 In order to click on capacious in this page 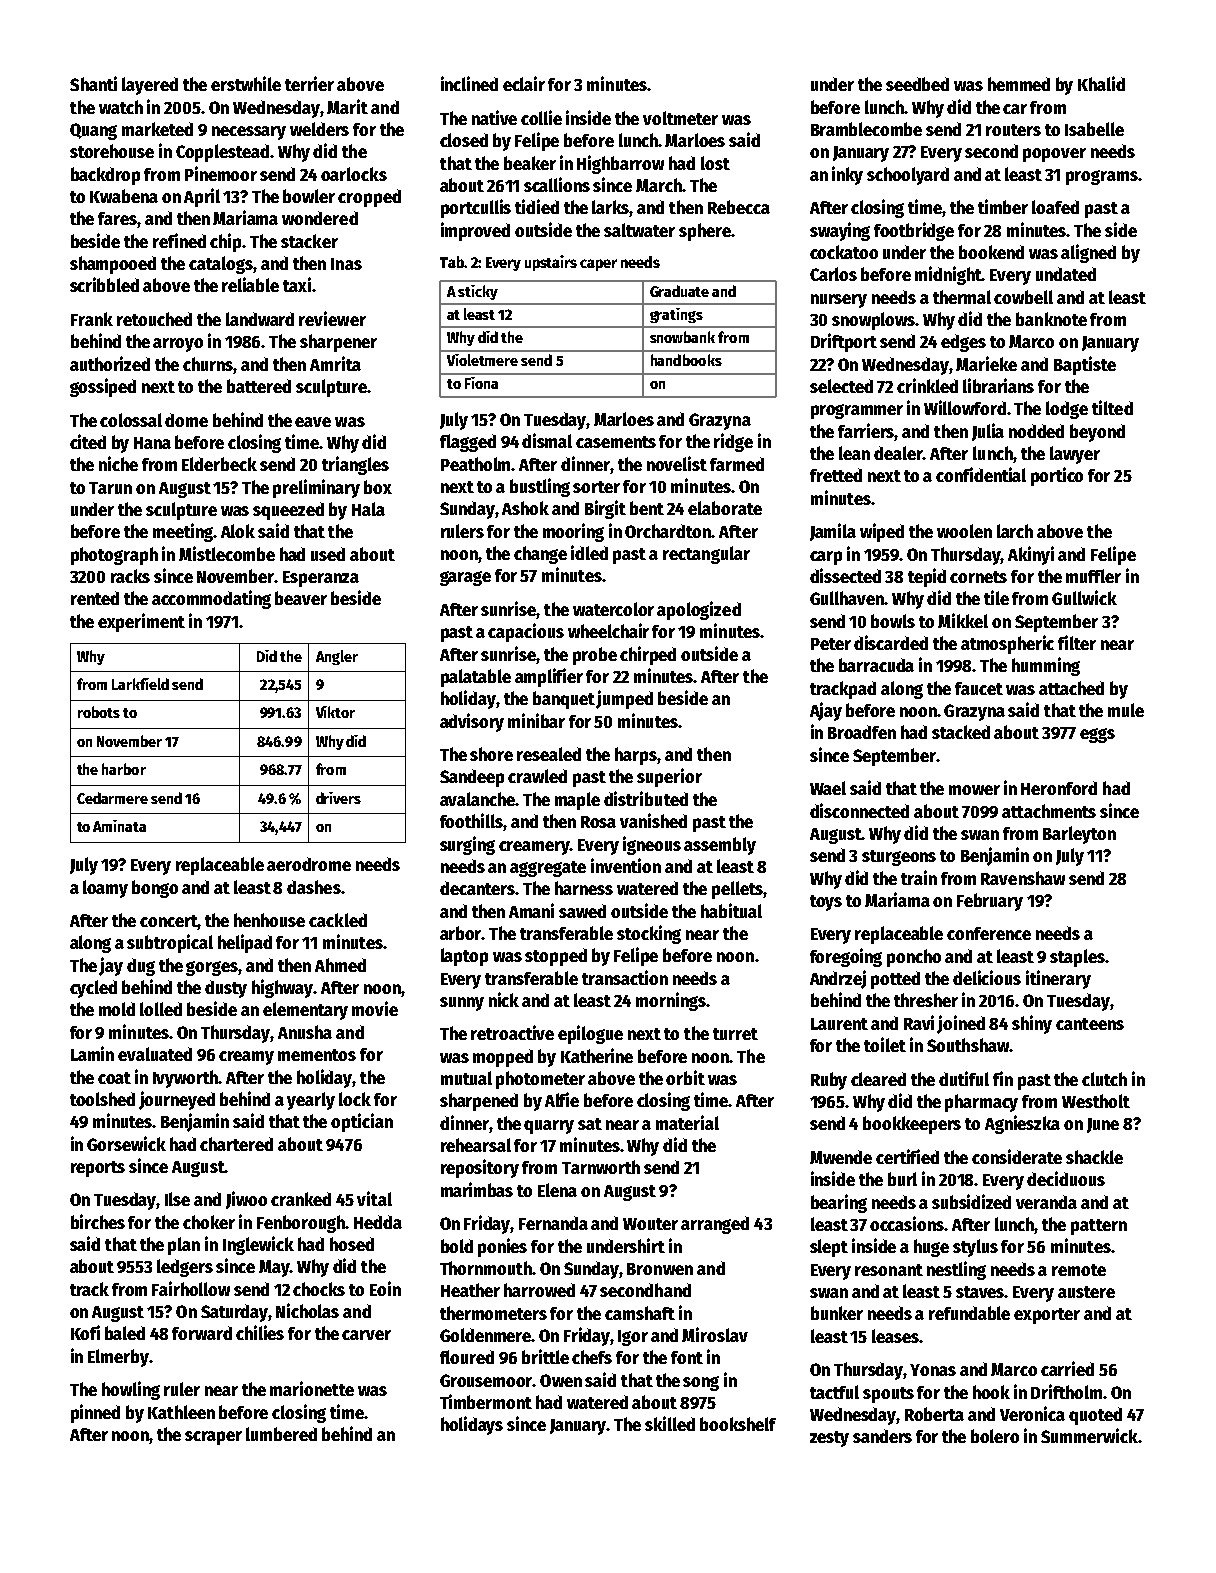, I will do `click(526, 632)`.
